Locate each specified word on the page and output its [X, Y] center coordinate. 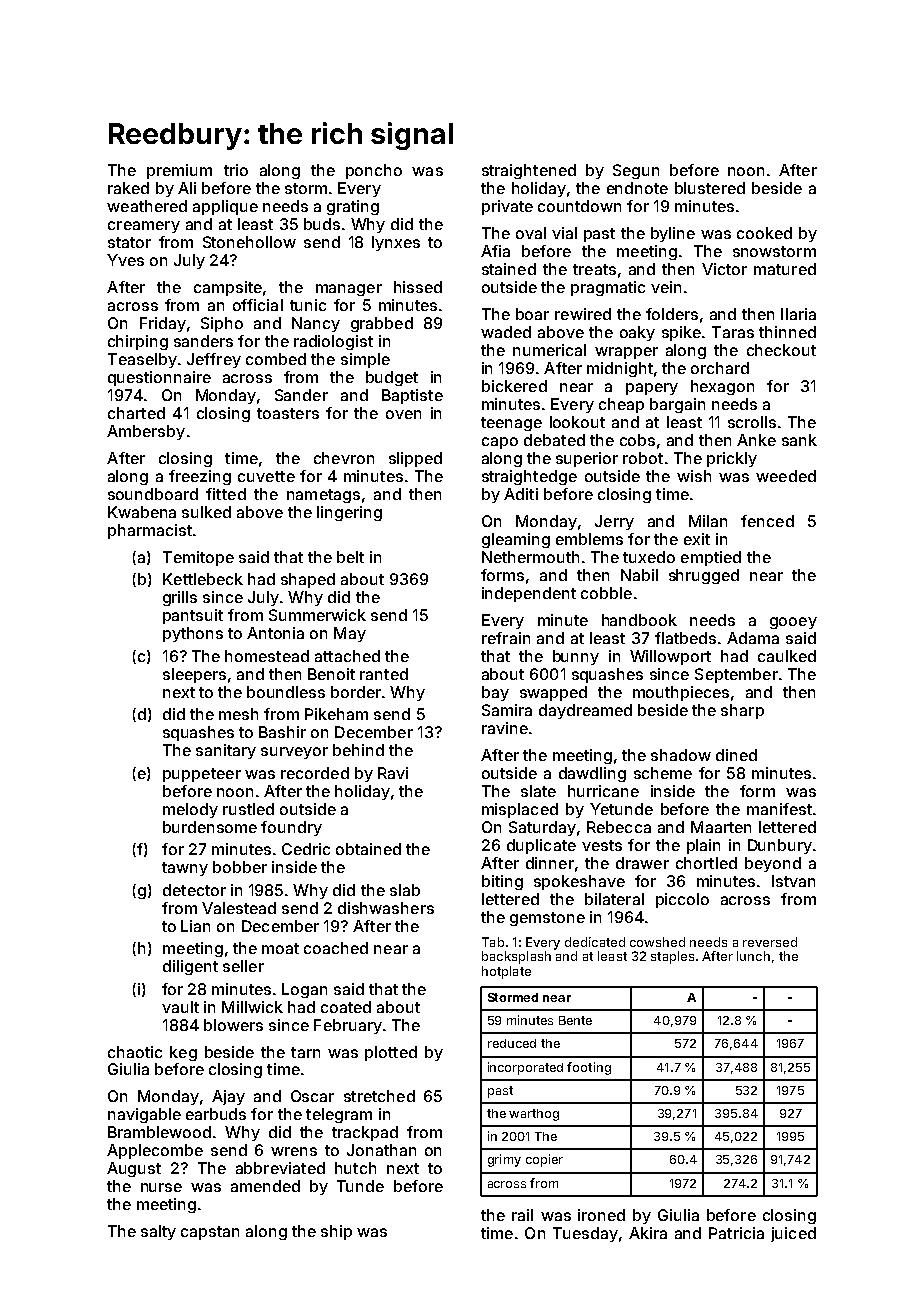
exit [697, 539]
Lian [195, 926]
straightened [529, 171]
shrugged [704, 576]
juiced [793, 1234]
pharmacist [150, 531]
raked [128, 188]
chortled [706, 863]
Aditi [521, 494]
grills [180, 598]
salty [158, 1232]
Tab [493, 942]
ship [336, 1232]
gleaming [516, 540]
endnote [637, 188]
